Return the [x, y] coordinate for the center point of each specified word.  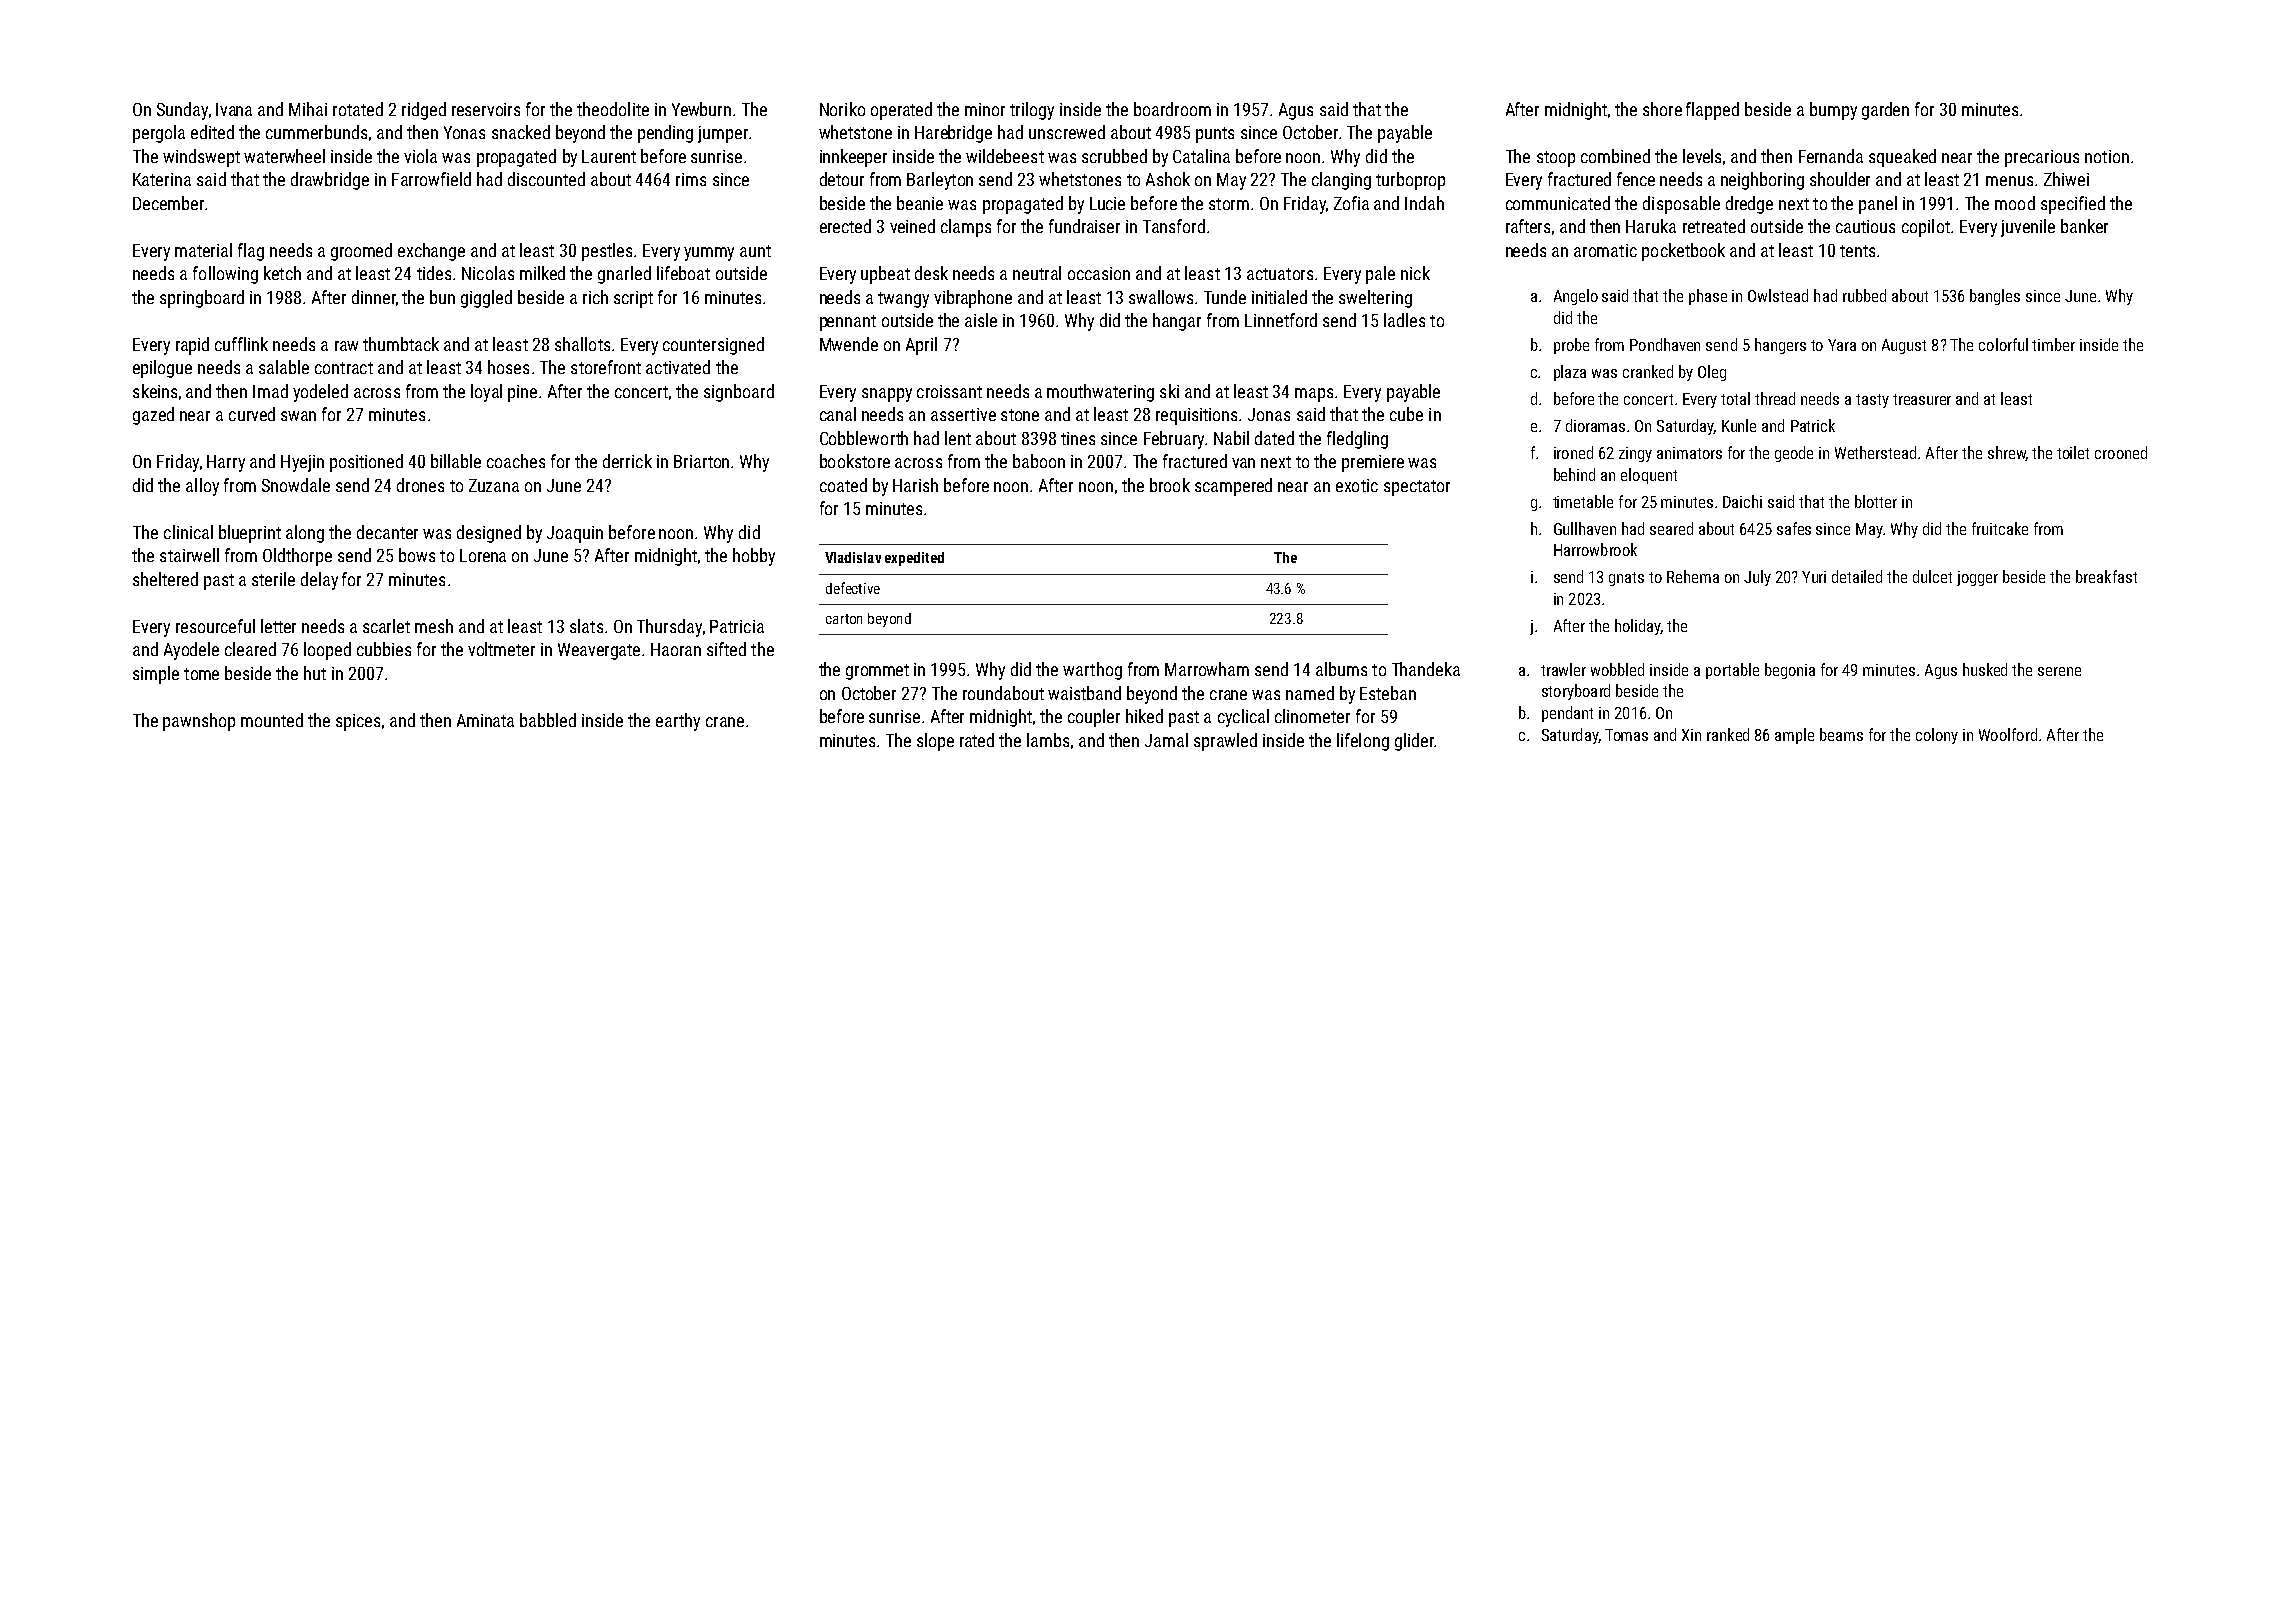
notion [2107, 156]
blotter [1876, 501]
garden [1885, 111]
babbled [548, 720]
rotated [358, 109]
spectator [1417, 488]
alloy [202, 487]
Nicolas [488, 273]
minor [985, 109]
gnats [1626, 579]
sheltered [165, 579]
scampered [1233, 487]
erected [845, 226]
